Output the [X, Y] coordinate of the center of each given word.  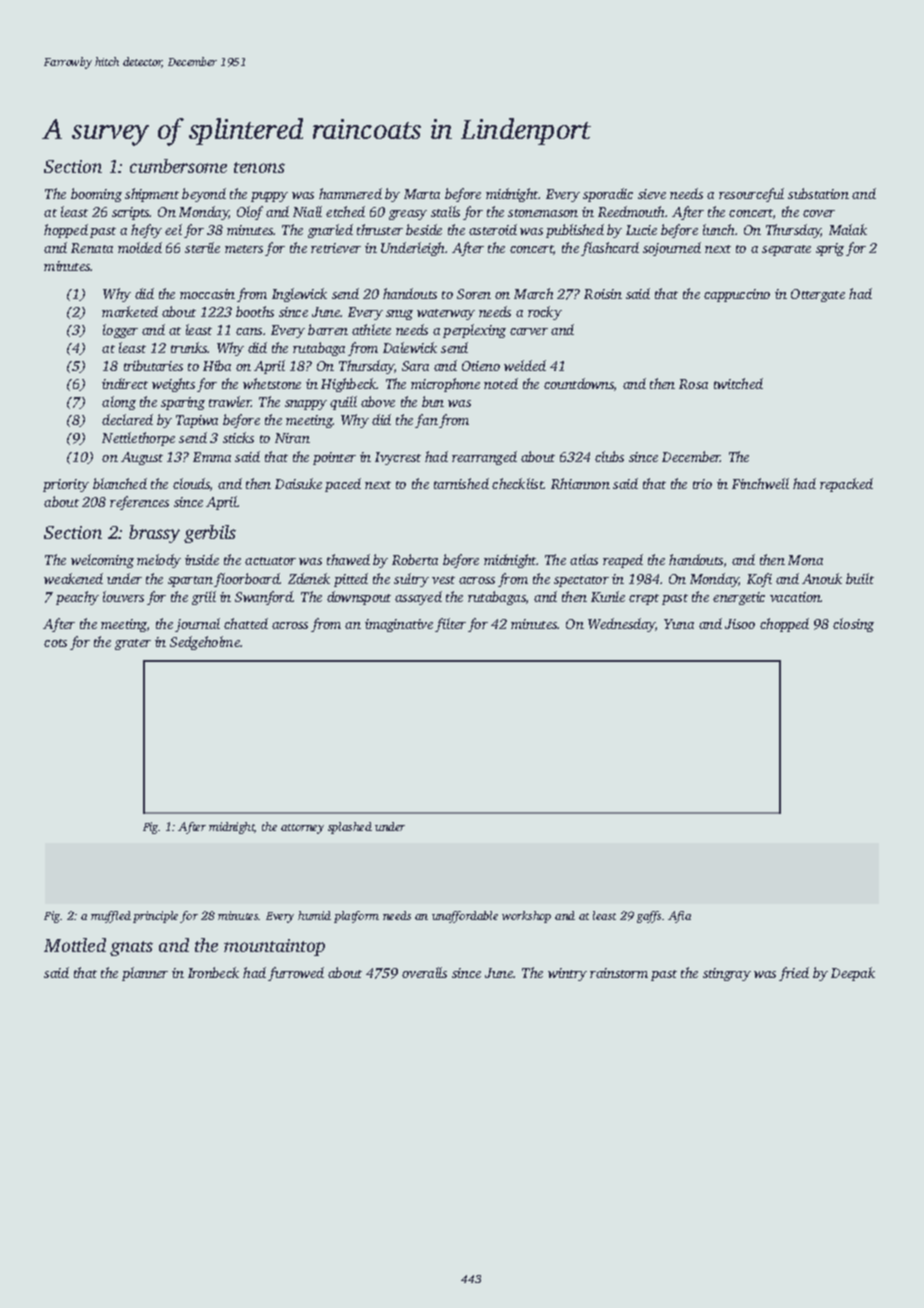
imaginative [399, 625]
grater [133, 644]
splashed [350, 828]
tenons [259, 167]
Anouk [822, 578]
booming [96, 195]
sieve [652, 194]
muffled [111, 917]
